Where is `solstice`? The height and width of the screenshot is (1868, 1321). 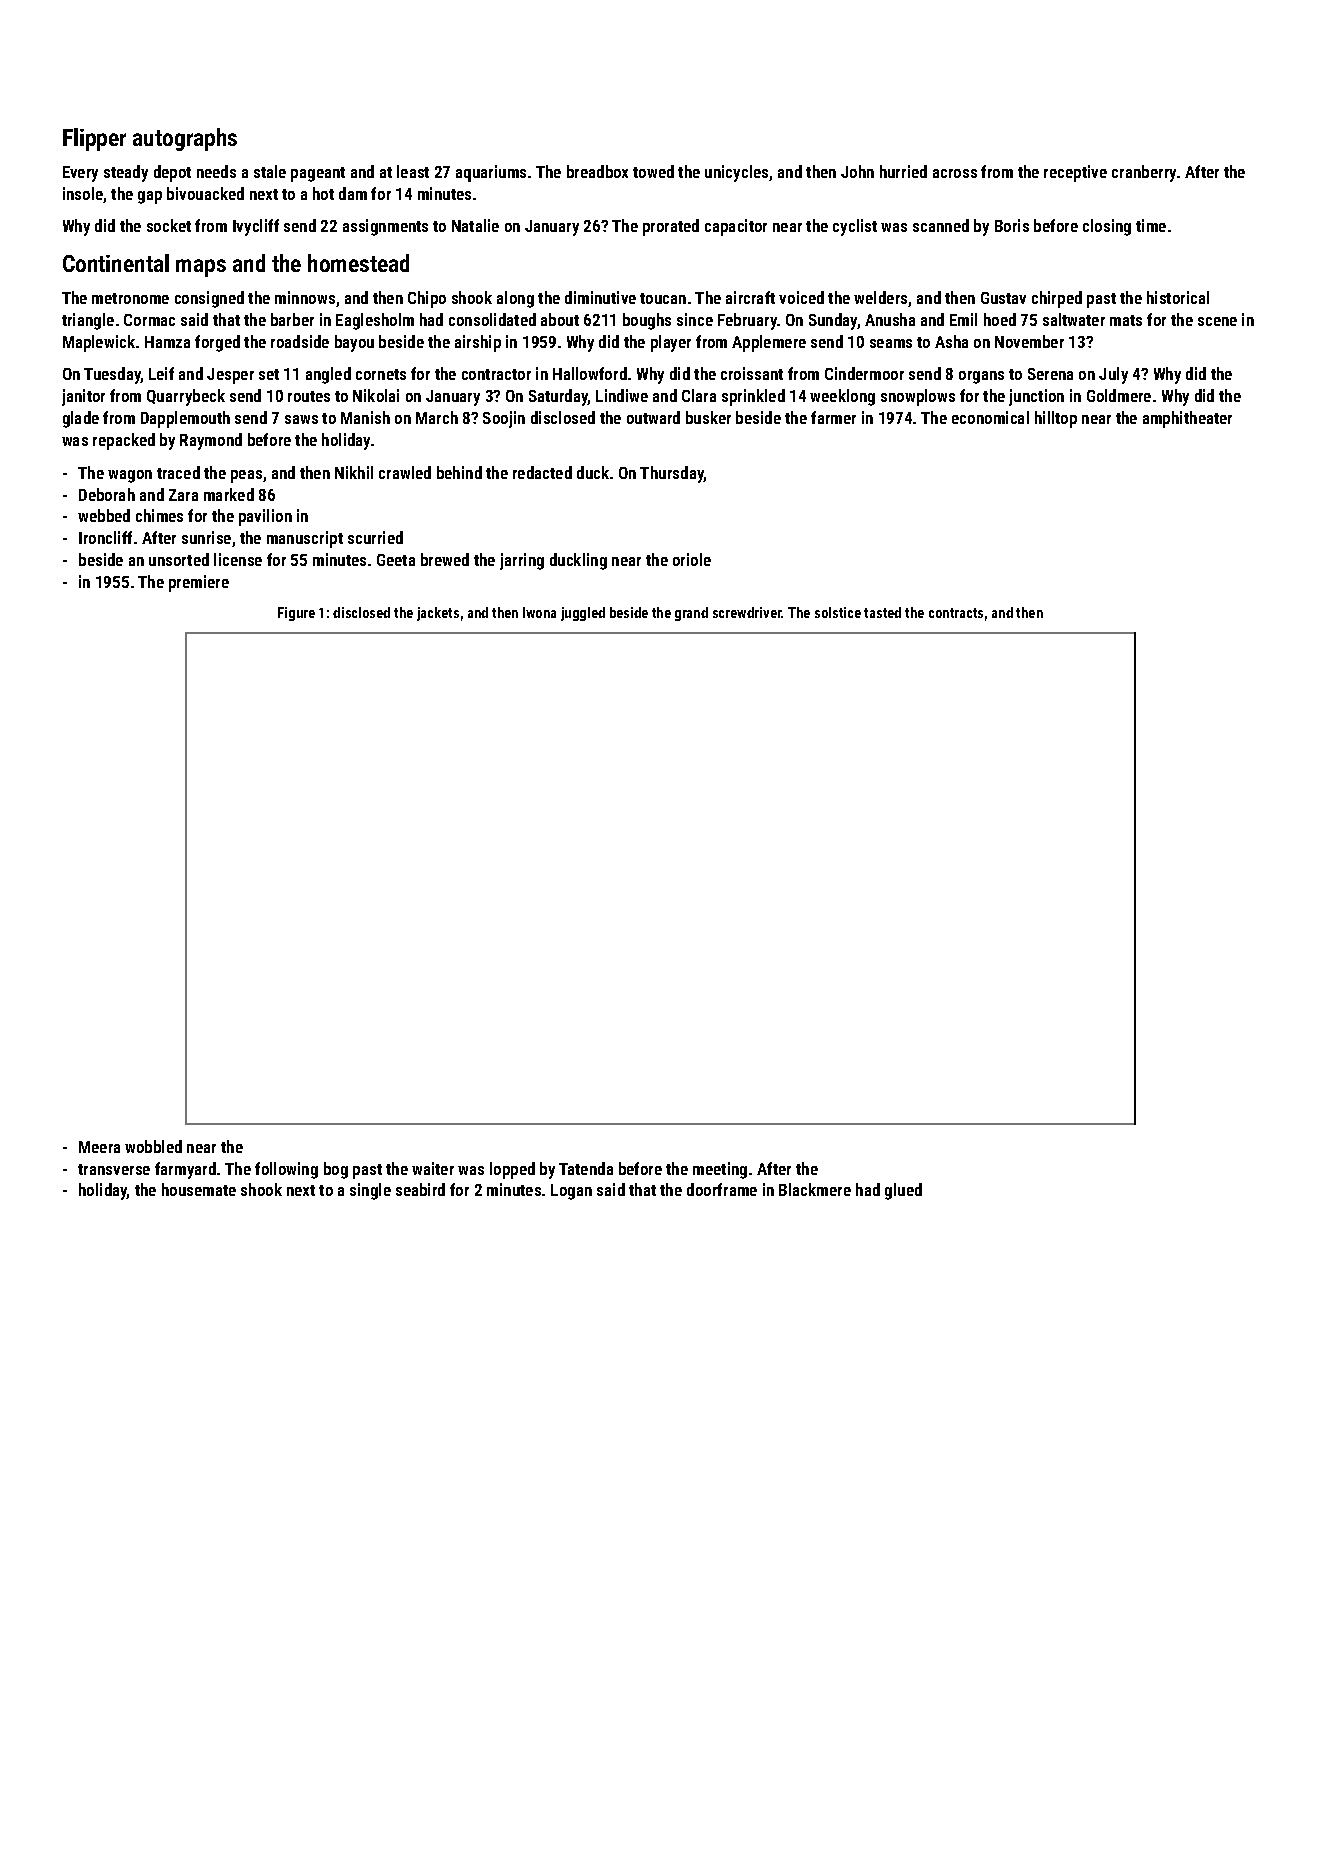 solstice is located at coordinates (838, 612).
